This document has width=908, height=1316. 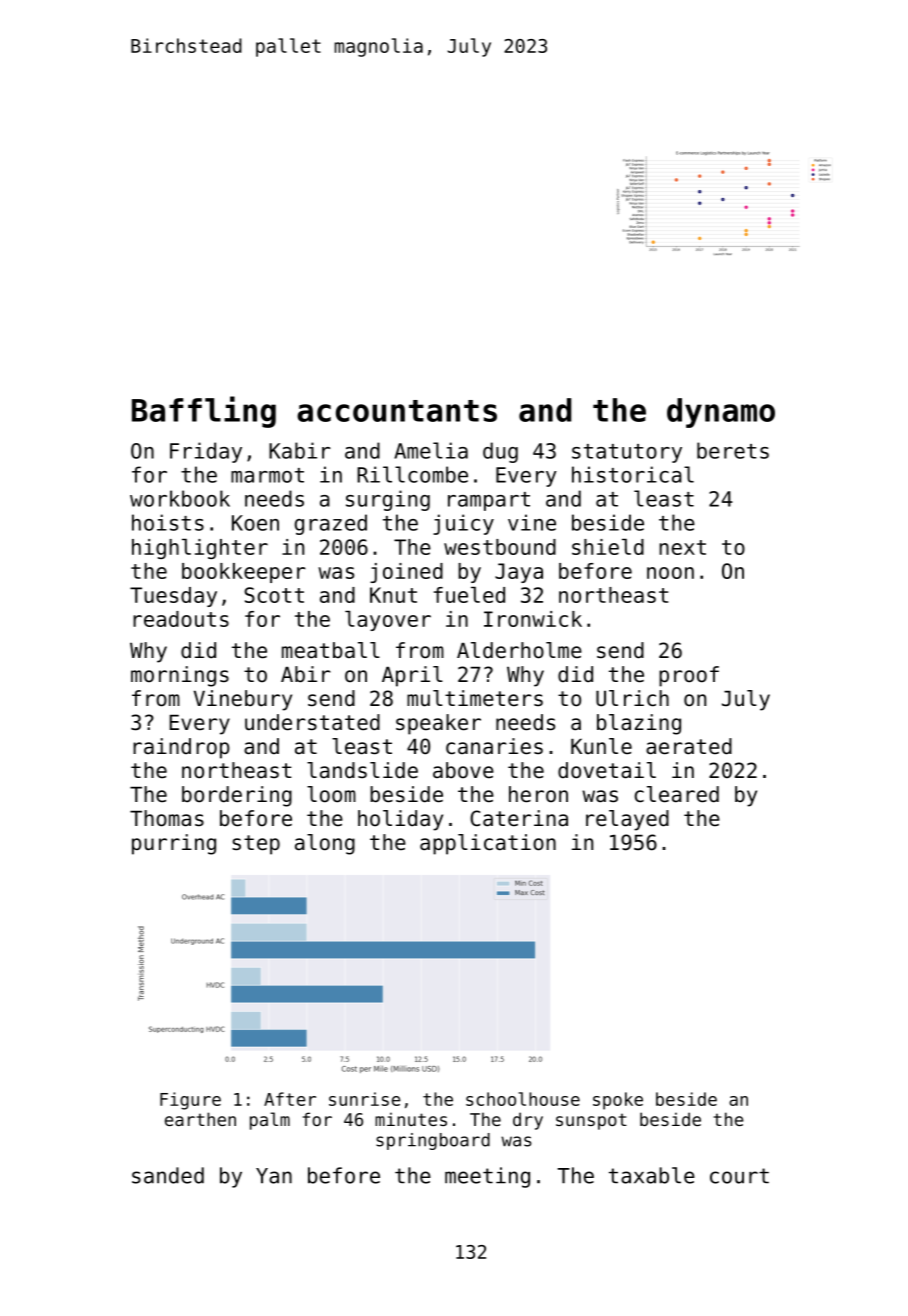 I want to click on layover, so click(x=388, y=621).
